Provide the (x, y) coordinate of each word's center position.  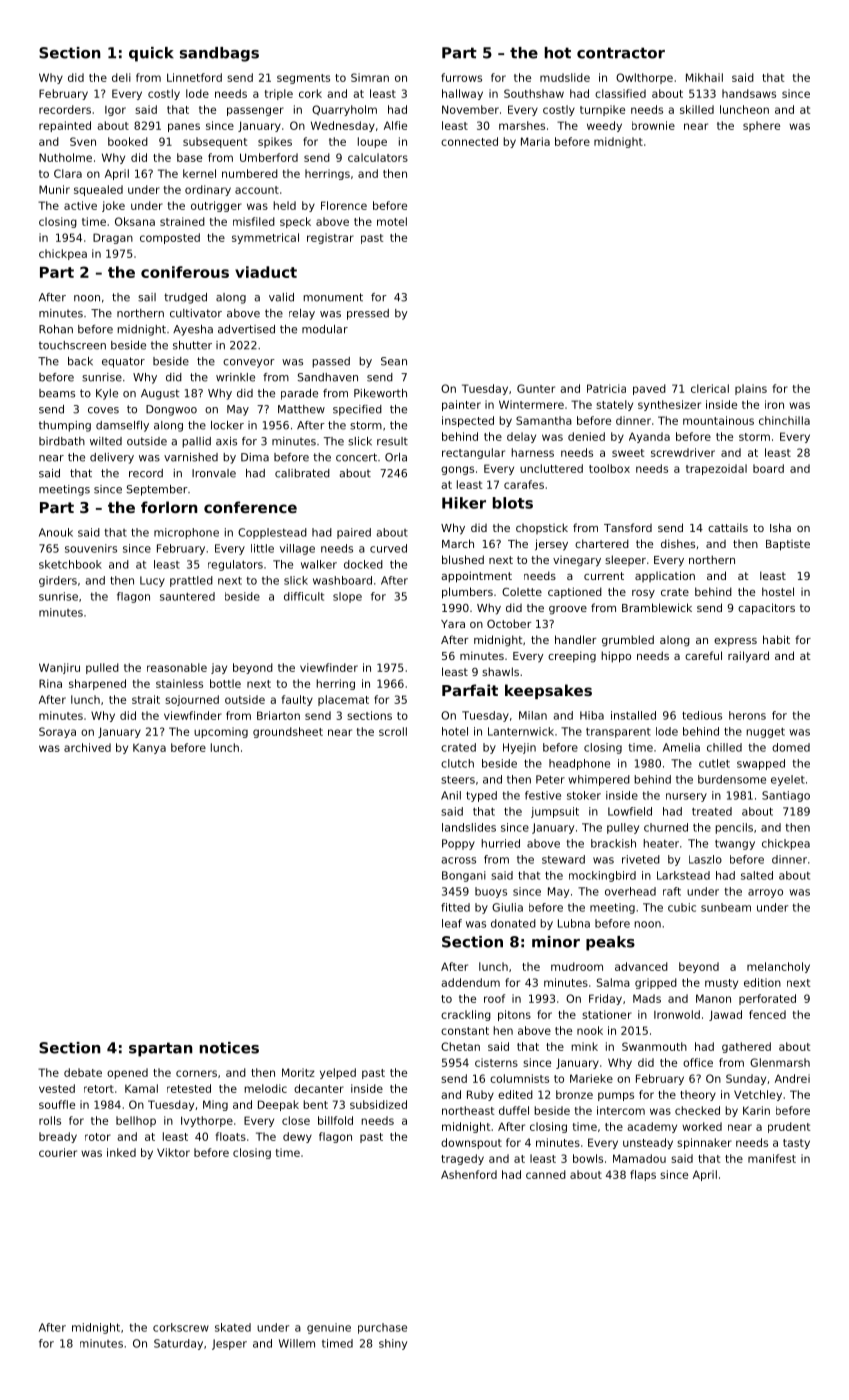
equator (123, 362)
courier (58, 1152)
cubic (682, 907)
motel (392, 221)
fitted (455, 907)
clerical (710, 388)
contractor (621, 53)
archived (87, 747)
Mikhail (704, 77)
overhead (630, 891)
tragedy (462, 1159)
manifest (772, 1158)
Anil (451, 795)
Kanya (149, 748)
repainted (65, 126)
